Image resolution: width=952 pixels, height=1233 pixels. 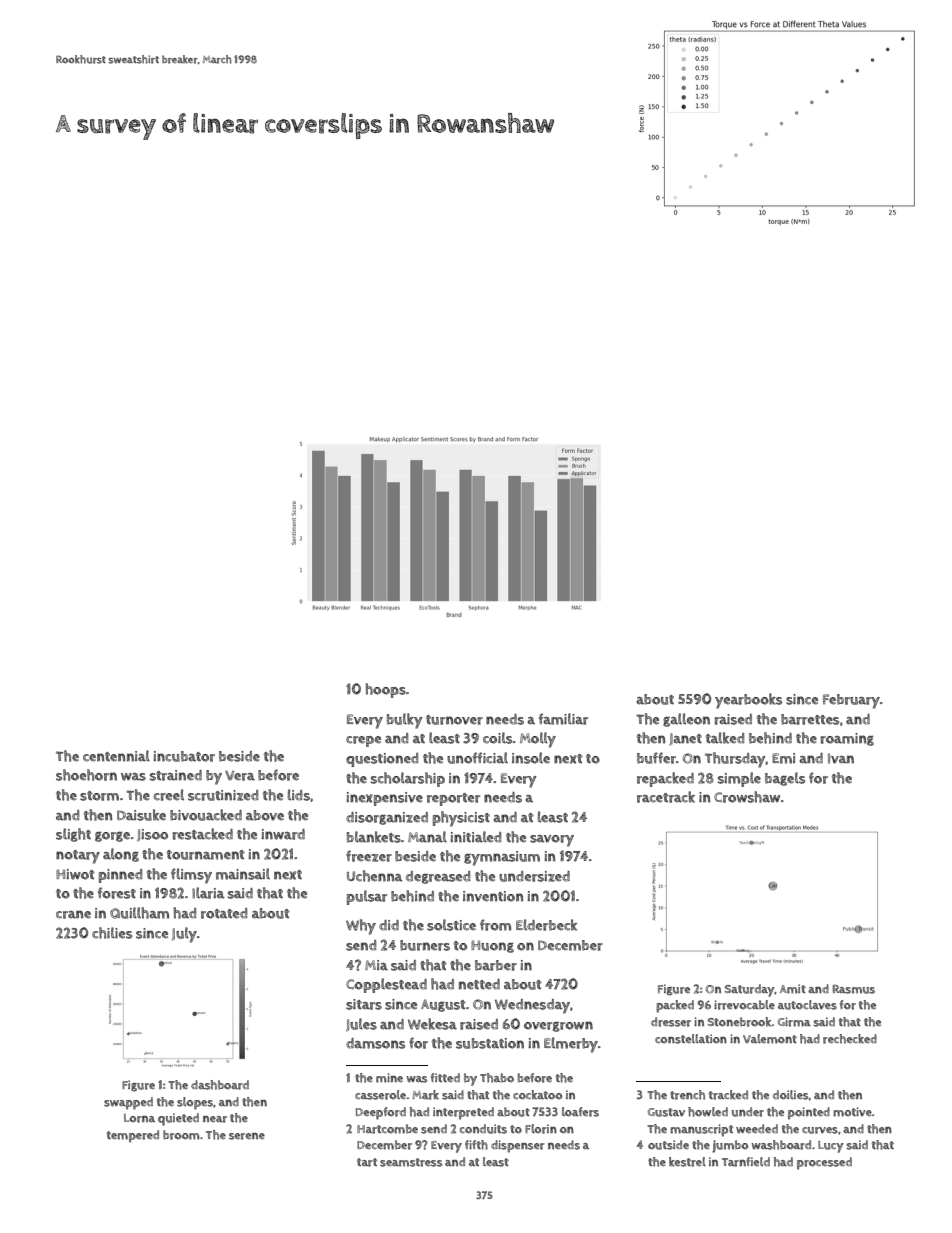 What do you see at coordinates (133, 1136) in the image?
I see `tempered` at bounding box center [133, 1136].
